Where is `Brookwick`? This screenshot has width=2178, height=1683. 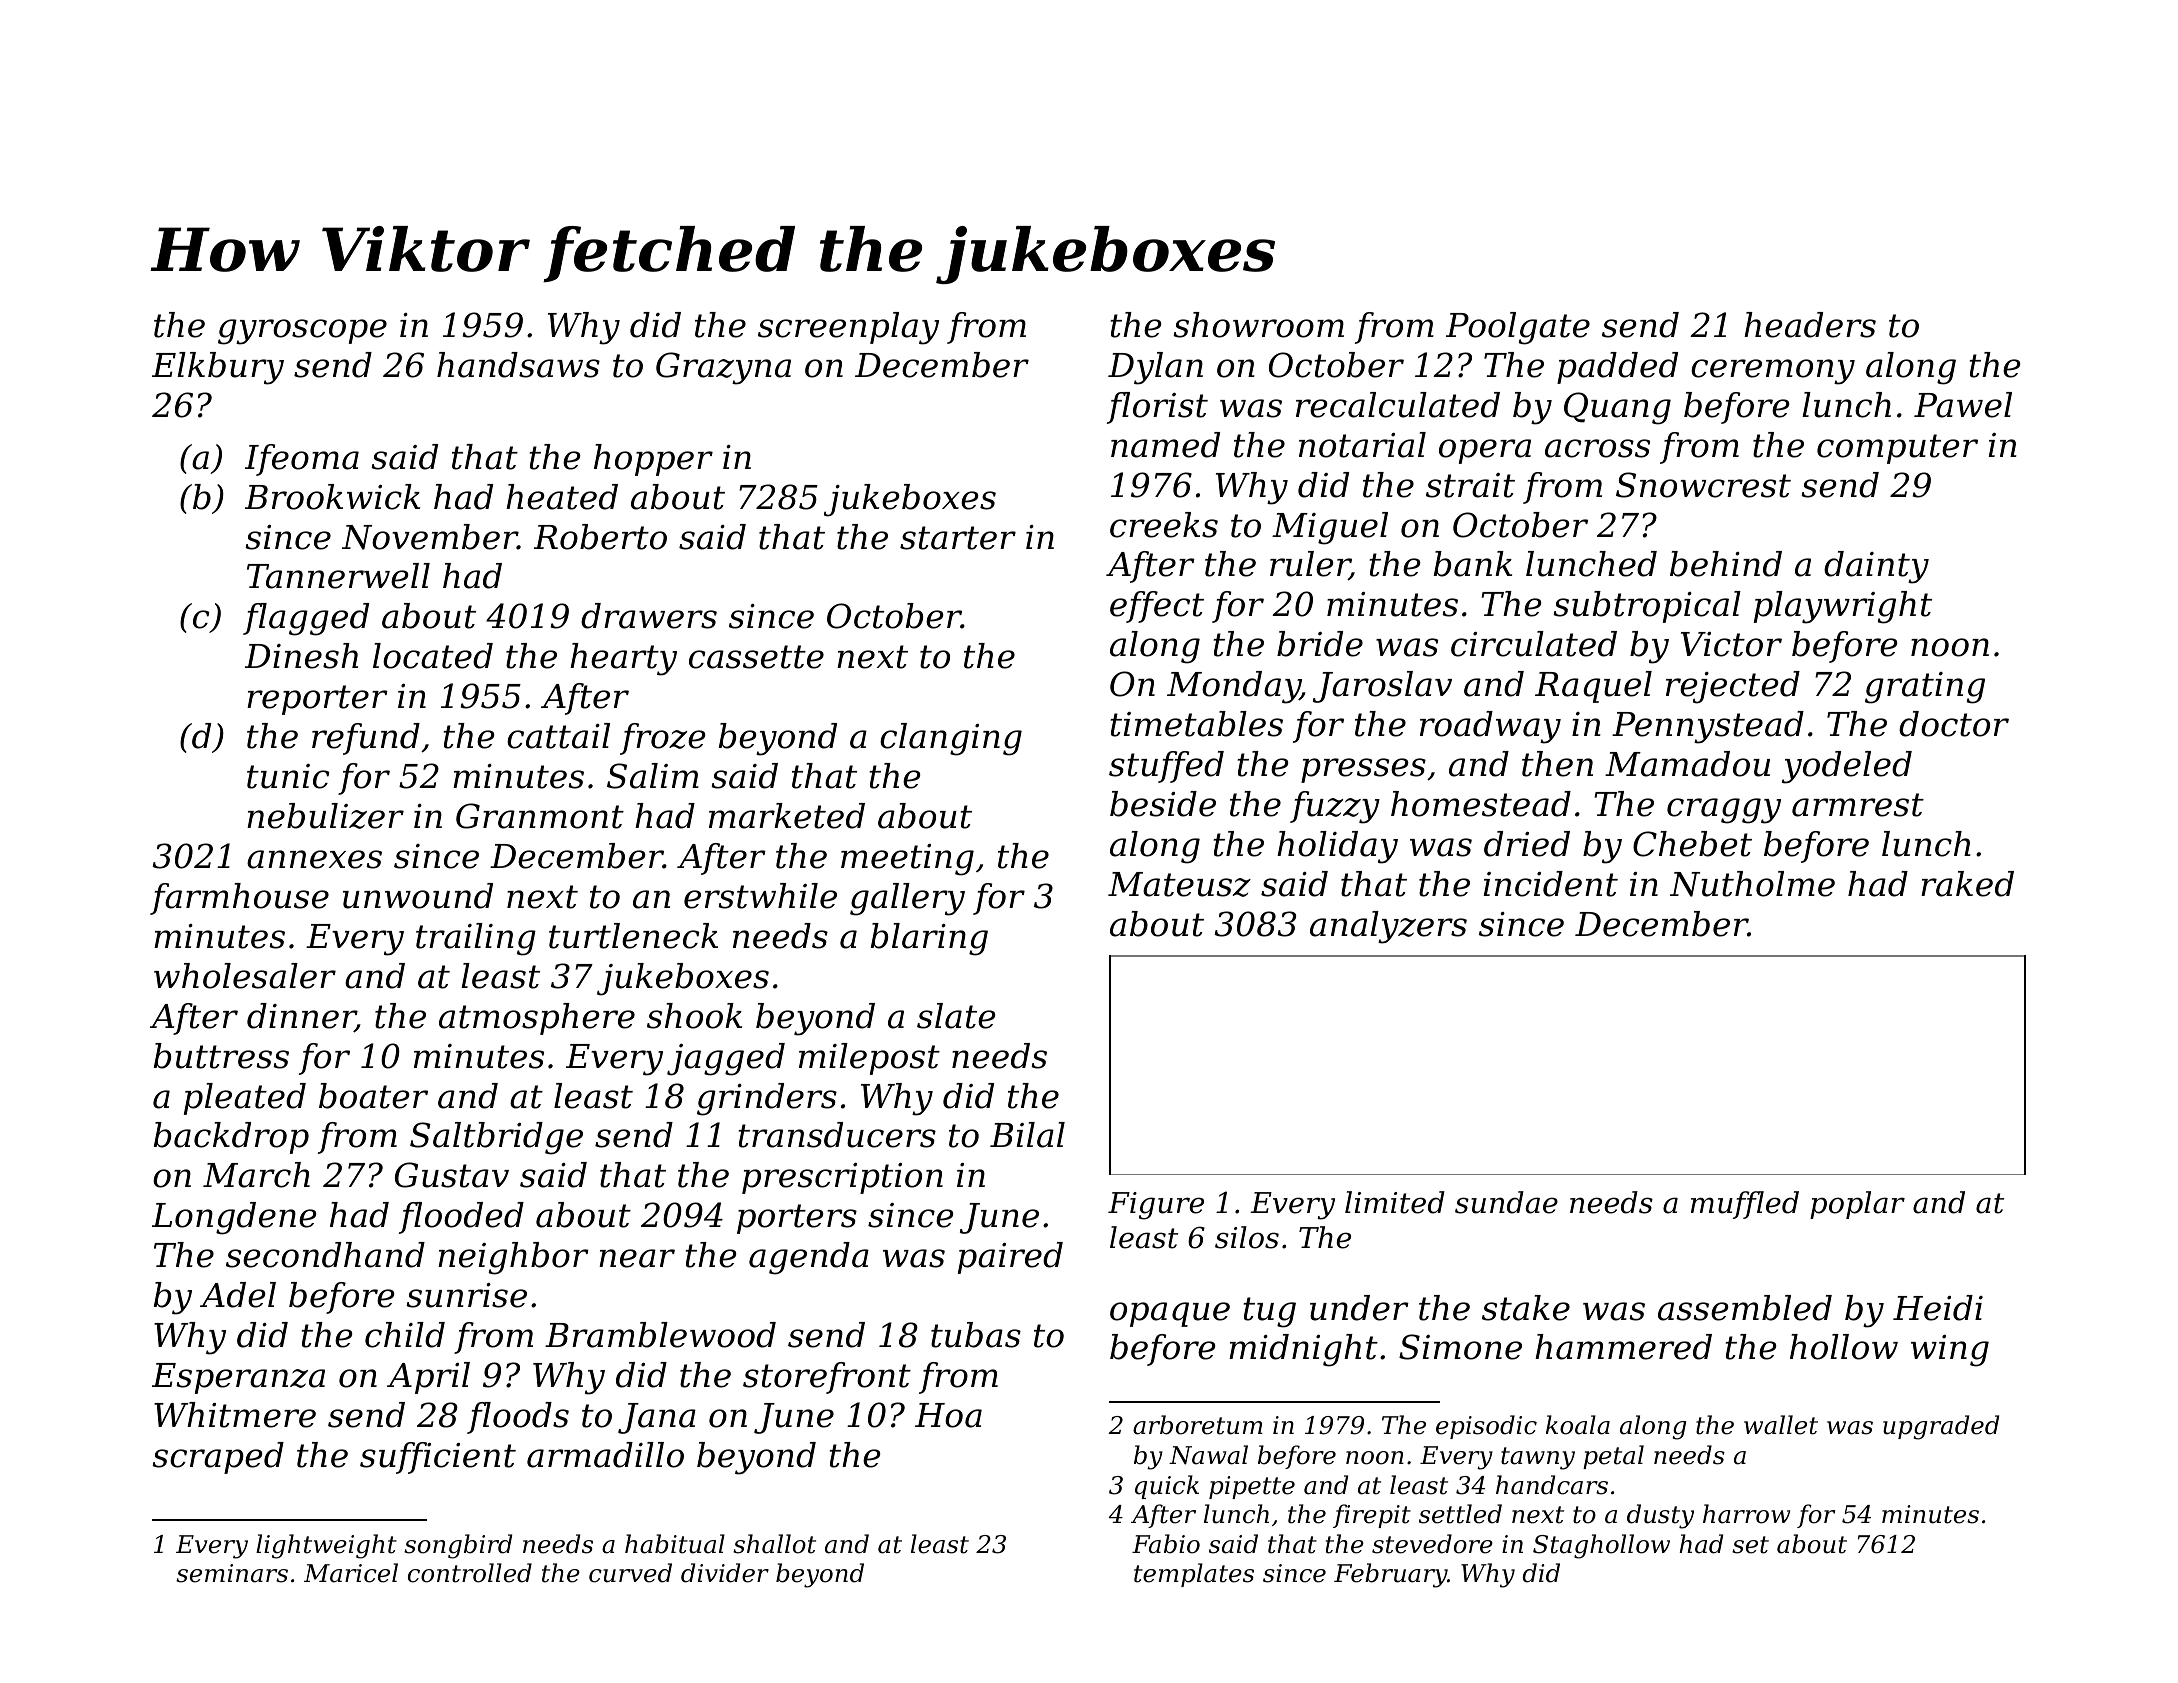 Brookwick is located at coordinates (332, 497).
